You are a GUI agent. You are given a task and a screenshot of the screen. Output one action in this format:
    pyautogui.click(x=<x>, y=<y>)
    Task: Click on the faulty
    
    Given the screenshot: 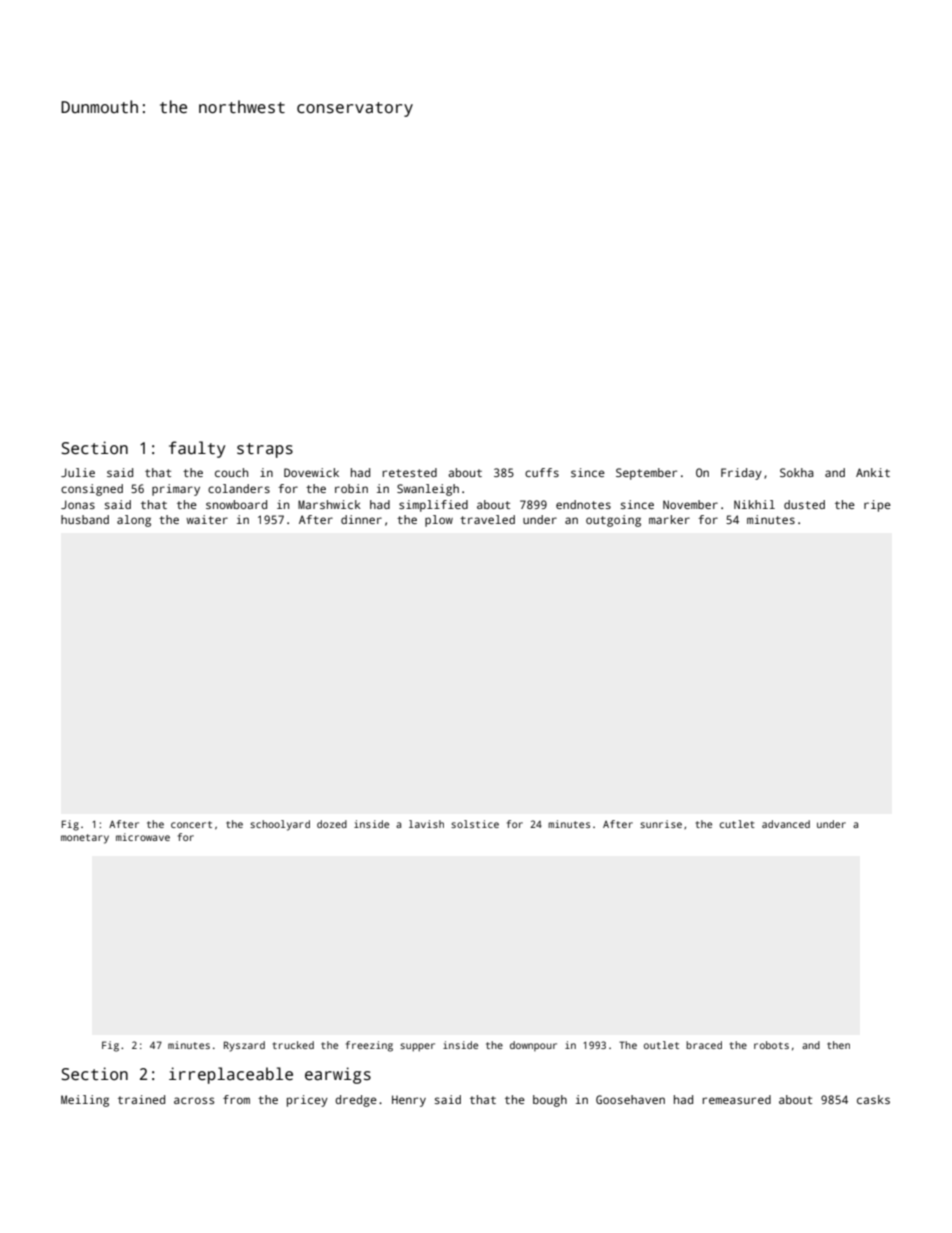 What is the action you would take?
    pyautogui.click(x=197, y=449)
